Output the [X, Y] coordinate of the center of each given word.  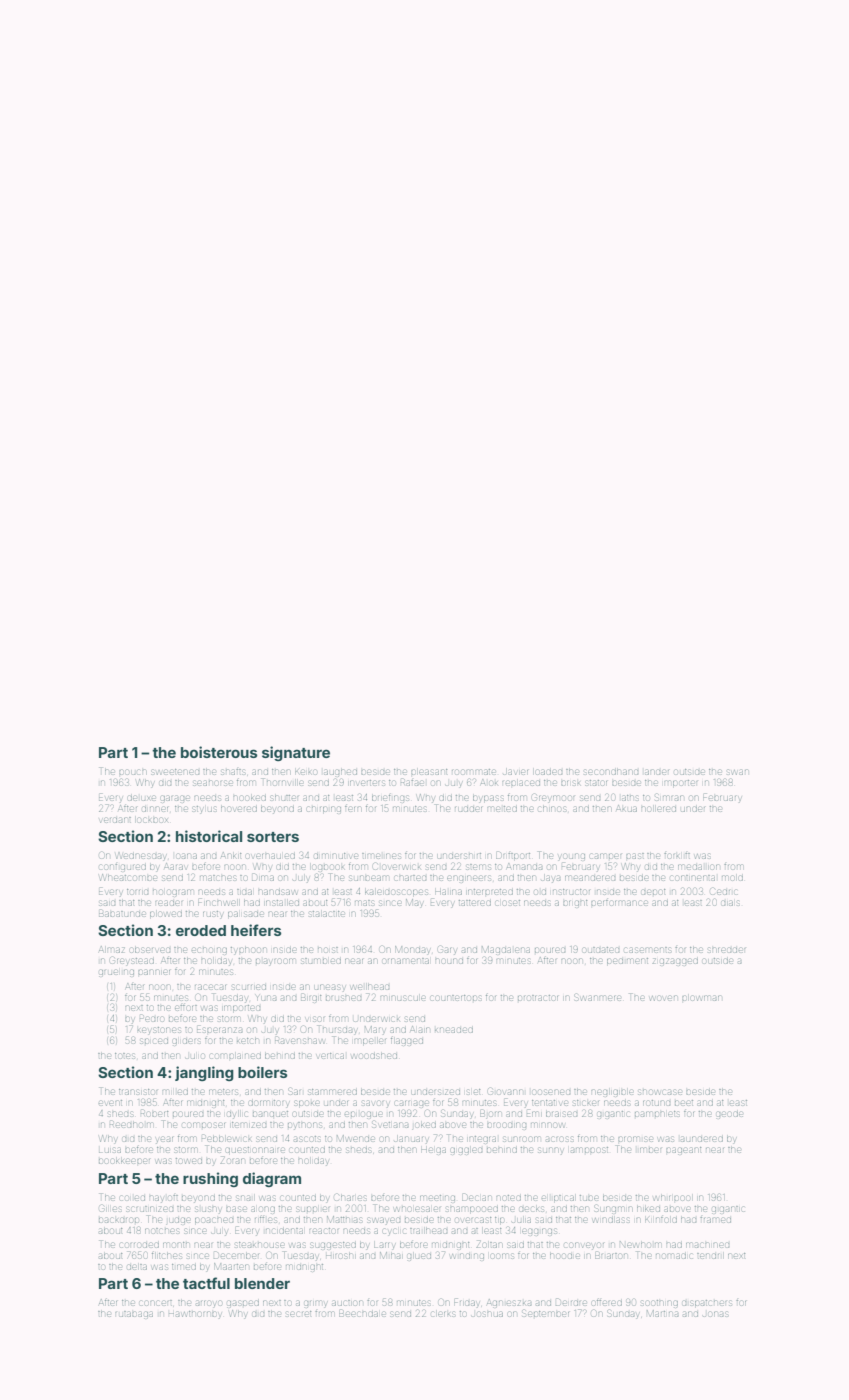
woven [663, 998]
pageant [684, 1151]
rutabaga [134, 1315]
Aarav [175, 866]
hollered [658, 809]
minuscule [402, 998]
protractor [538, 998]
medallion [698, 867]
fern [353, 808]
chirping [324, 810]
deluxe [142, 798]
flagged [407, 1041]
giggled [466, 1151]
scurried [249, 987]
